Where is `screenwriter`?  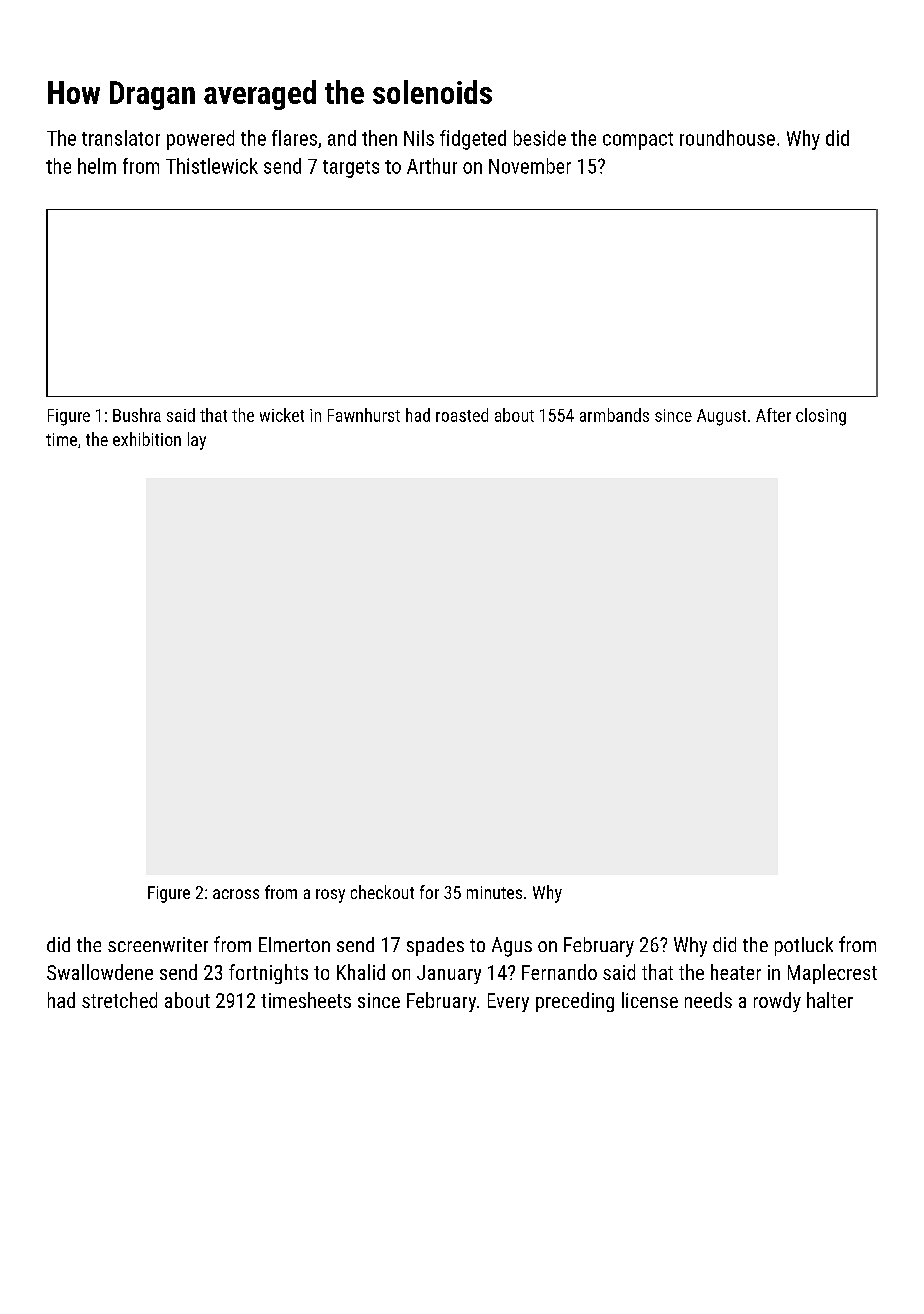 screenwriter is located at coordinates (158, 944).
